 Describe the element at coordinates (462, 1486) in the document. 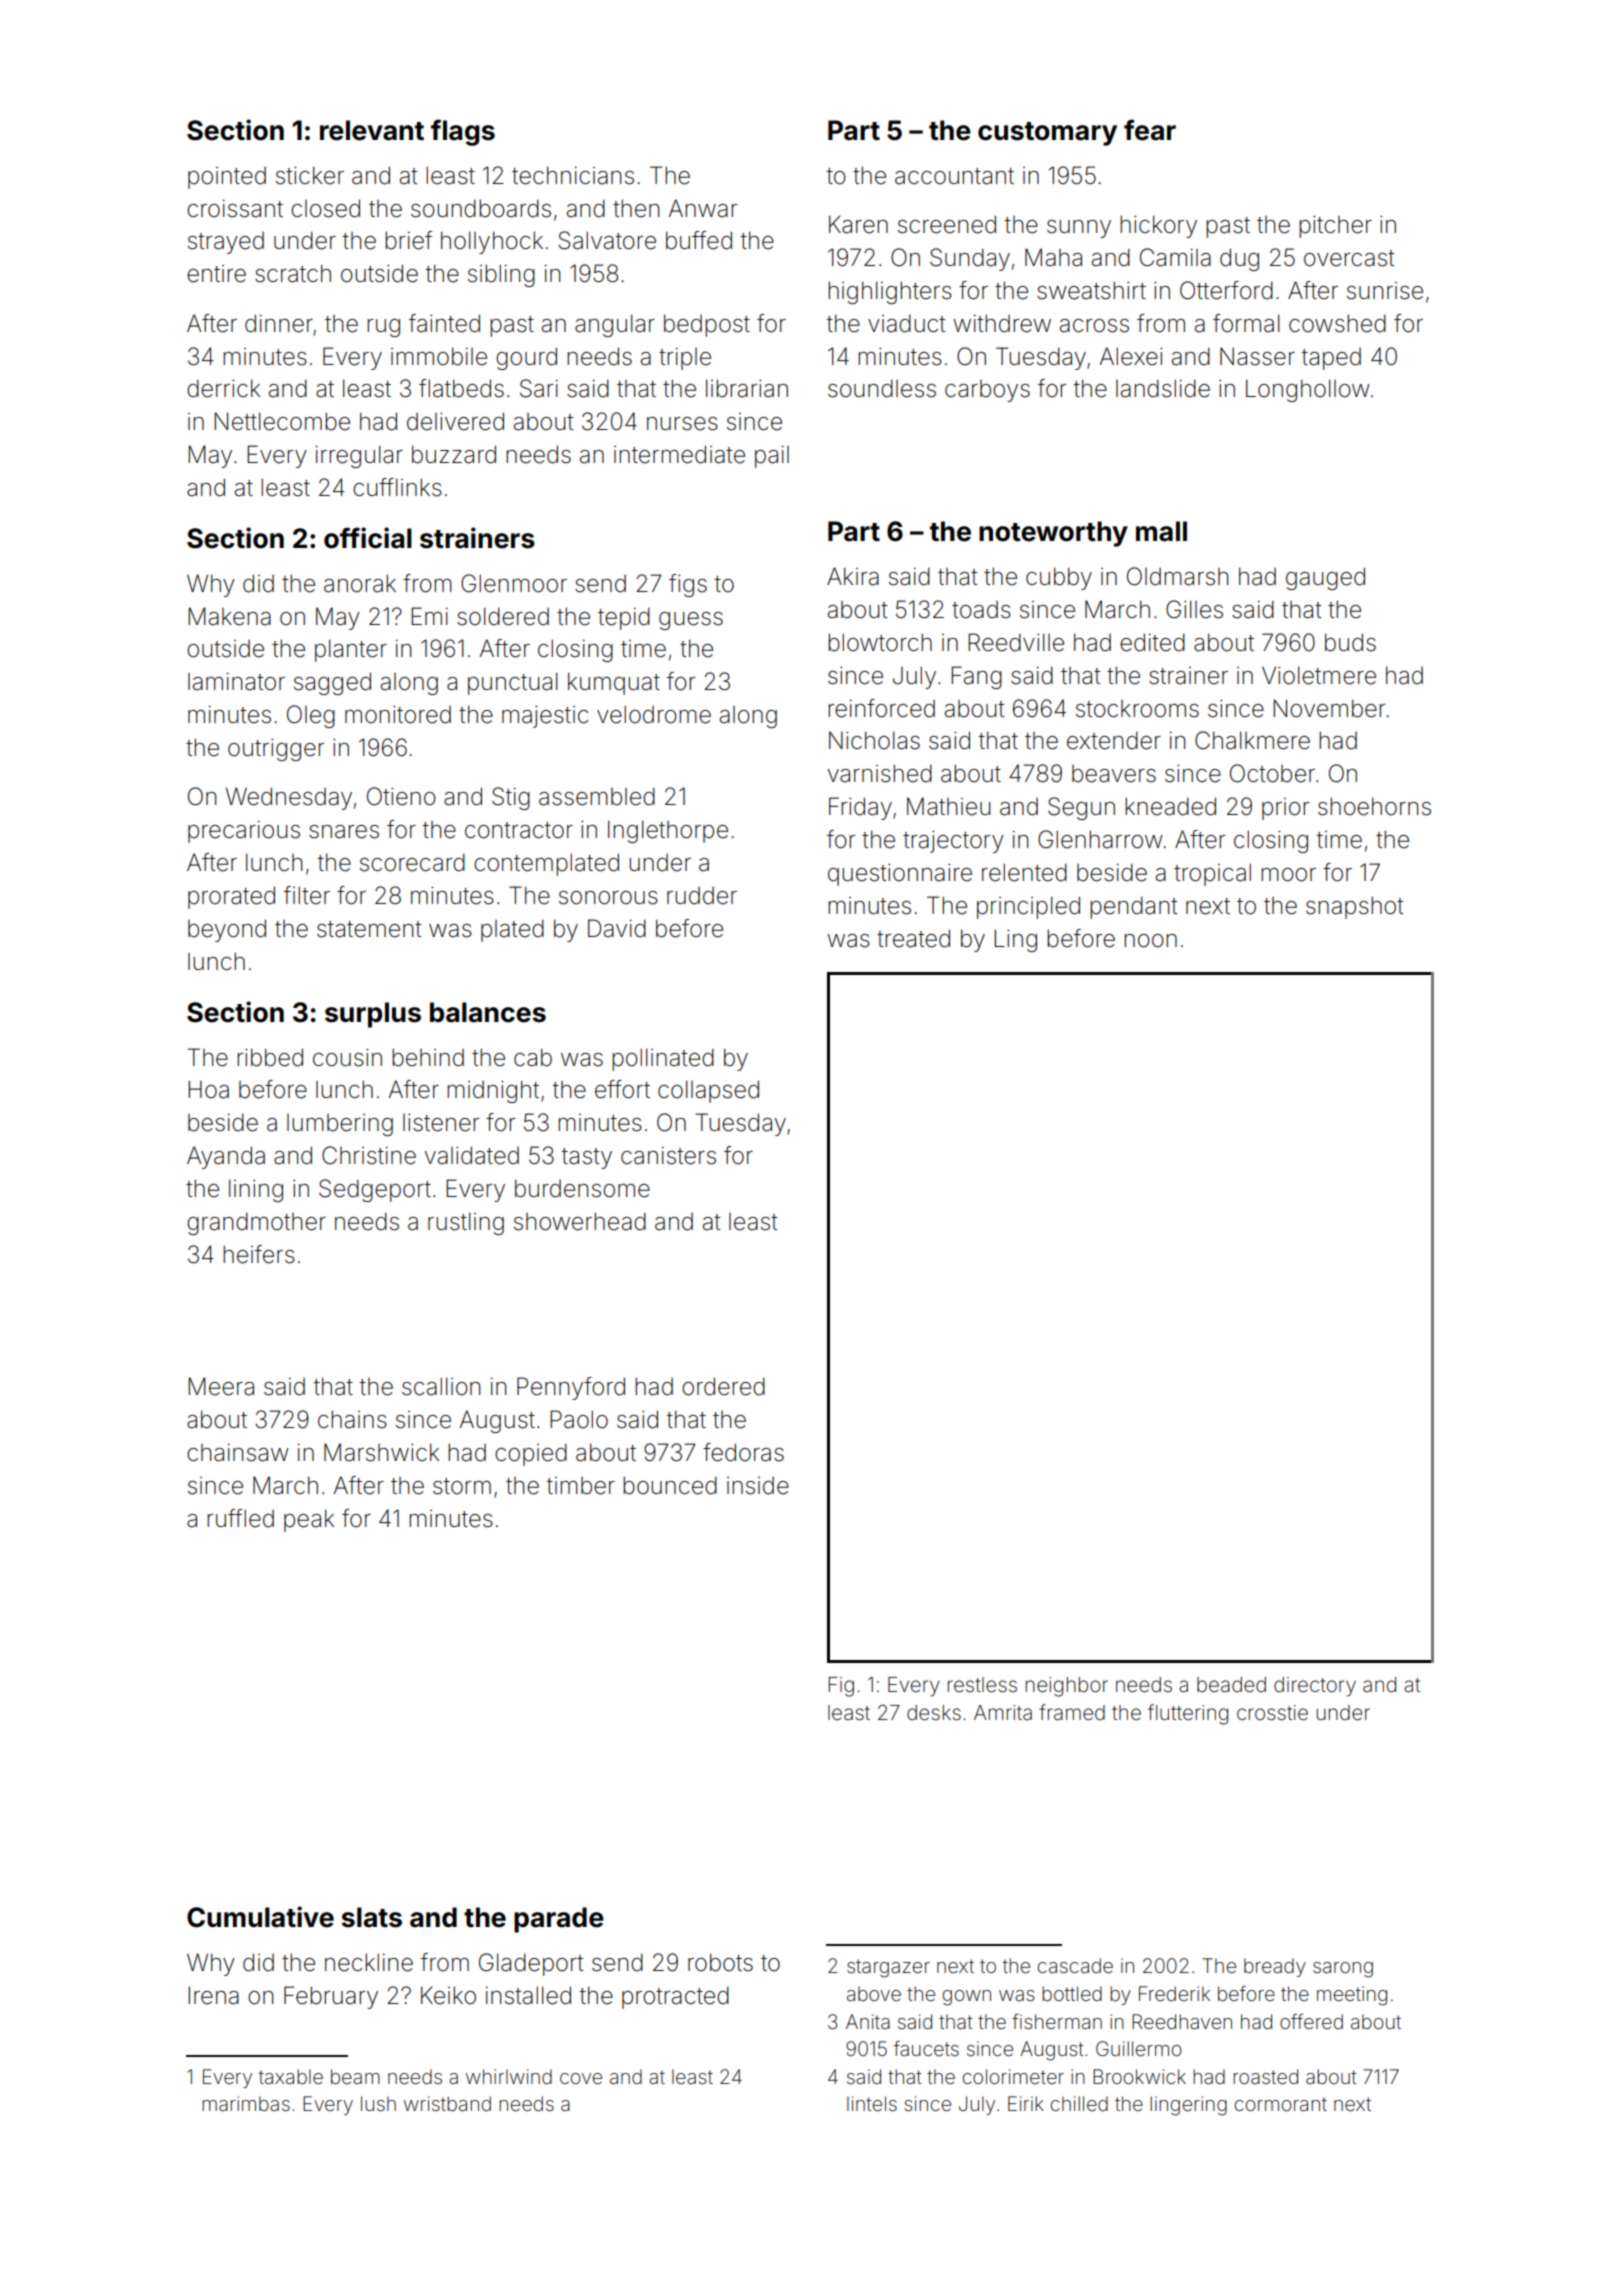

I see `storm` at that location.
